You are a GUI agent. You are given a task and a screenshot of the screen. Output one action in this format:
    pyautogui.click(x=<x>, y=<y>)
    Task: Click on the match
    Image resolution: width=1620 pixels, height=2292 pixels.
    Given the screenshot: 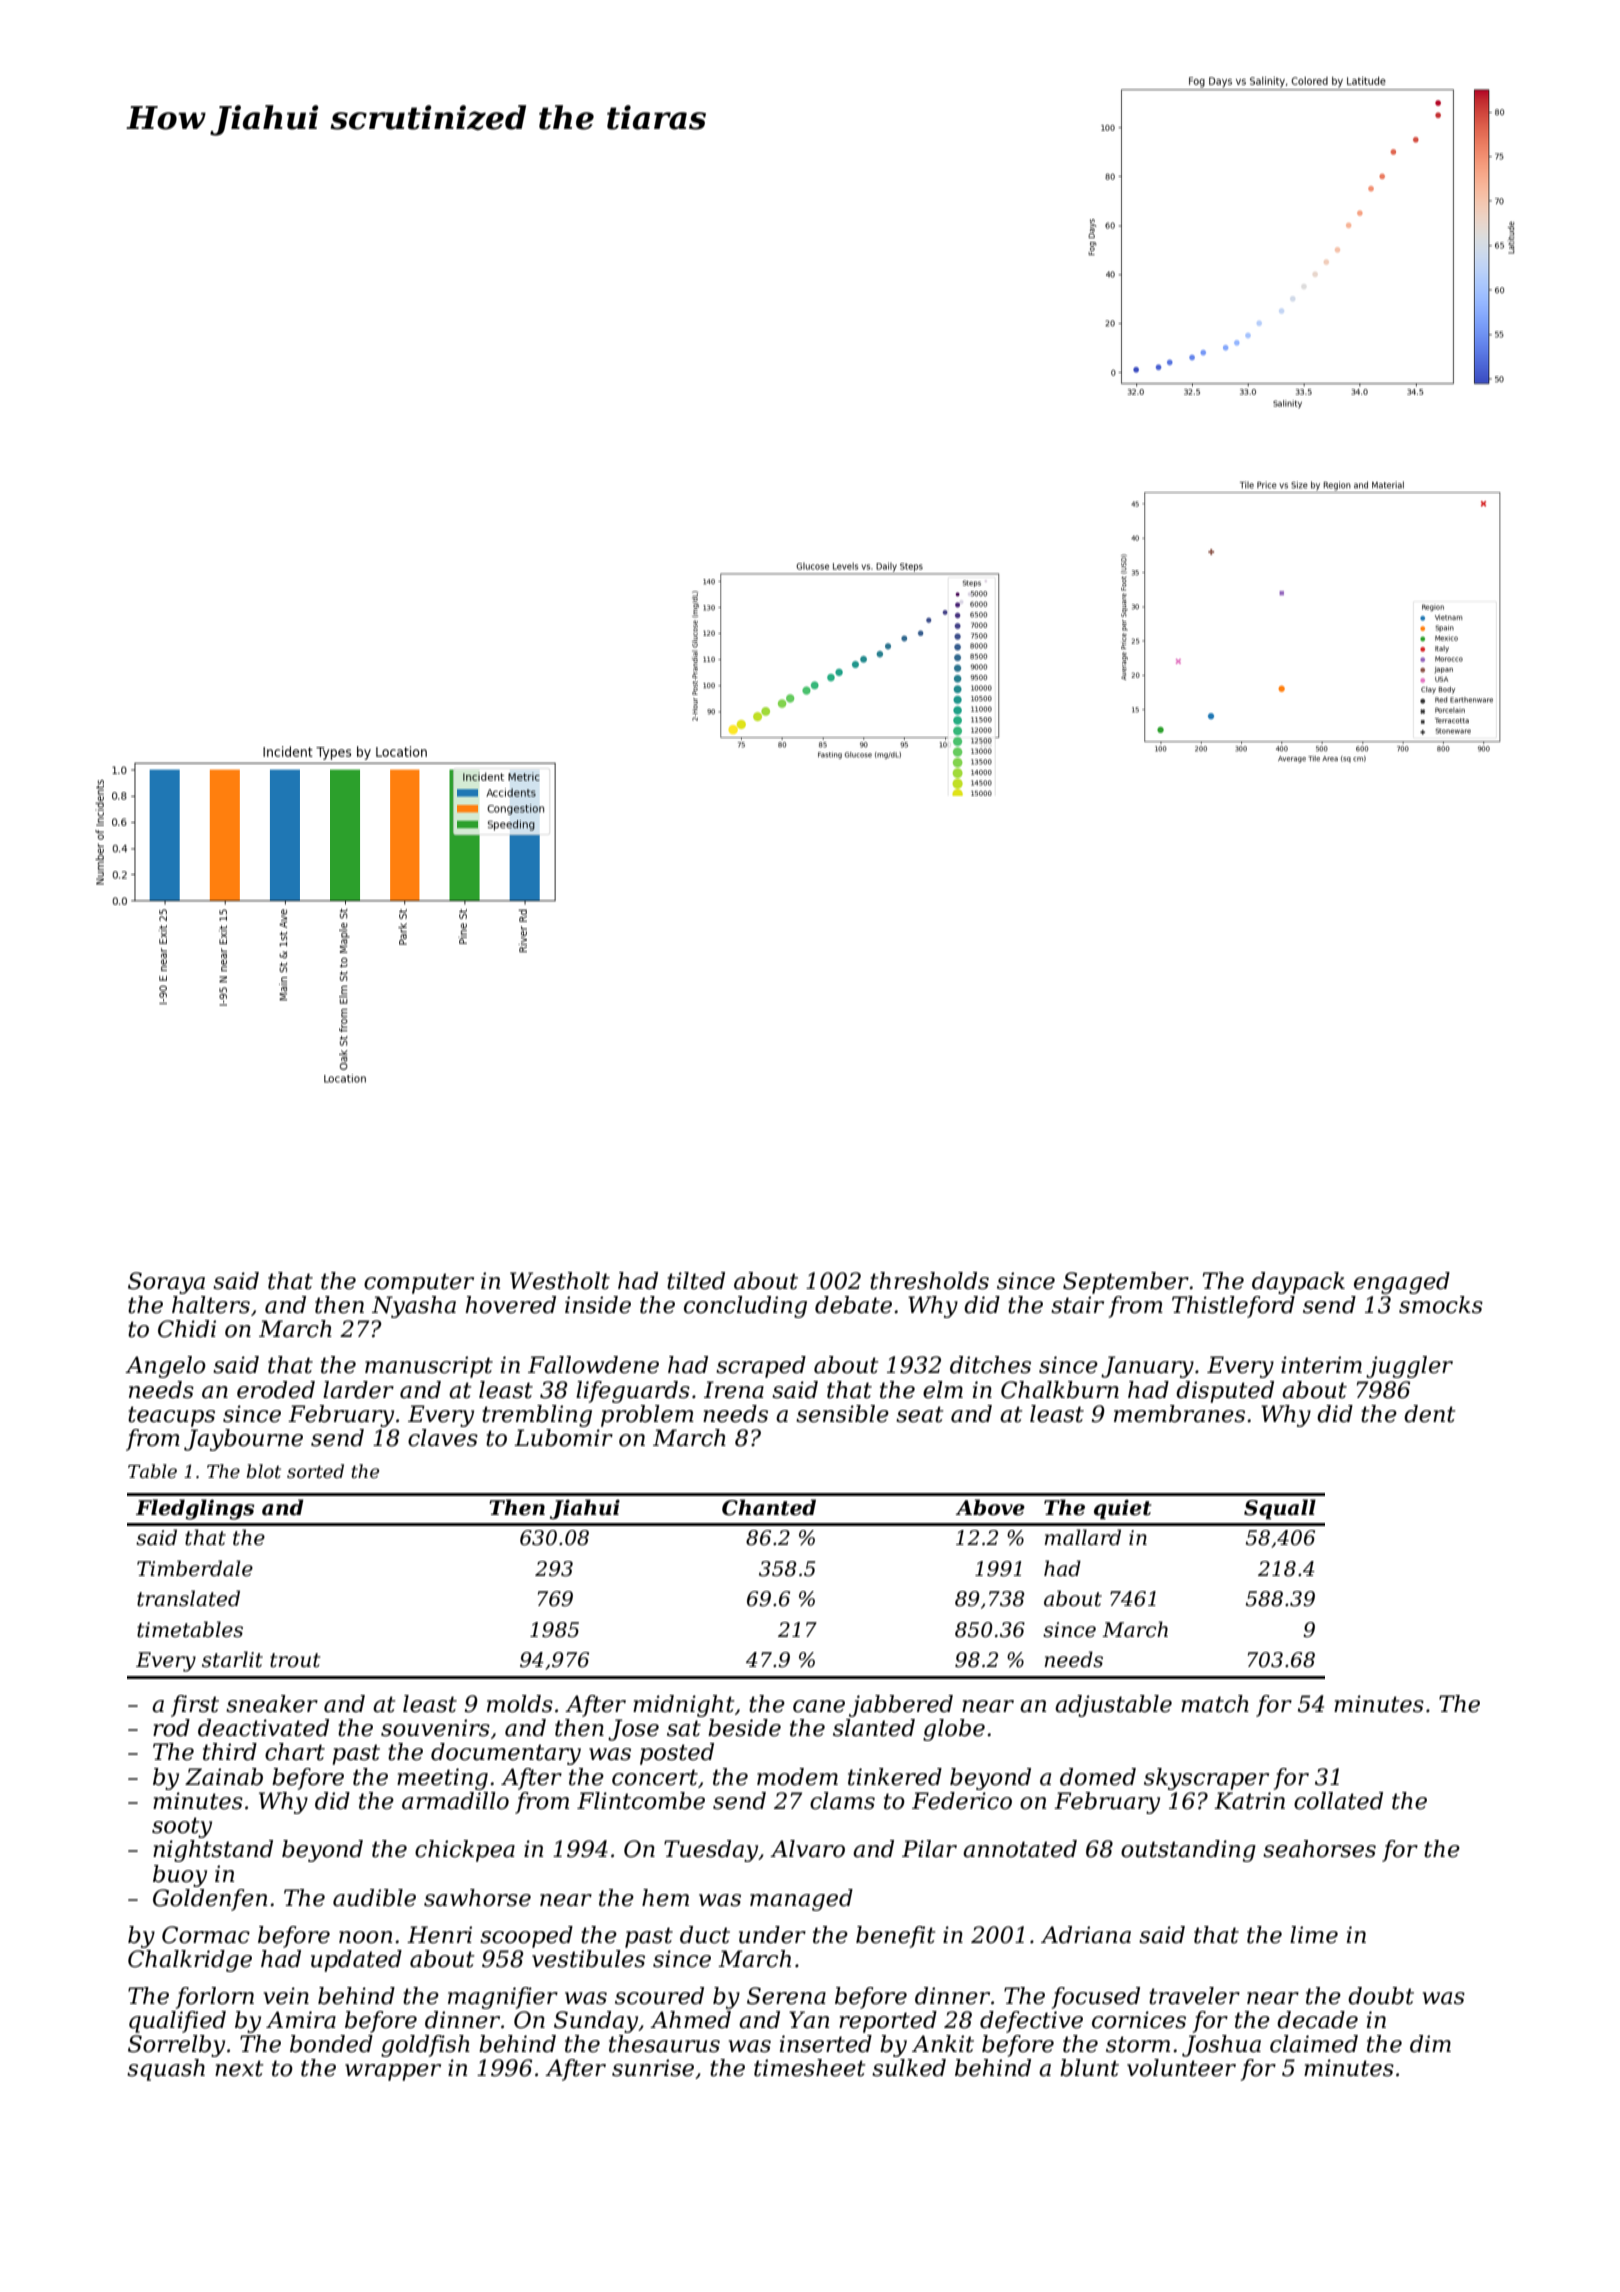 What is the action you would take?
    pyautogui.click(x=1215, y=1704)
